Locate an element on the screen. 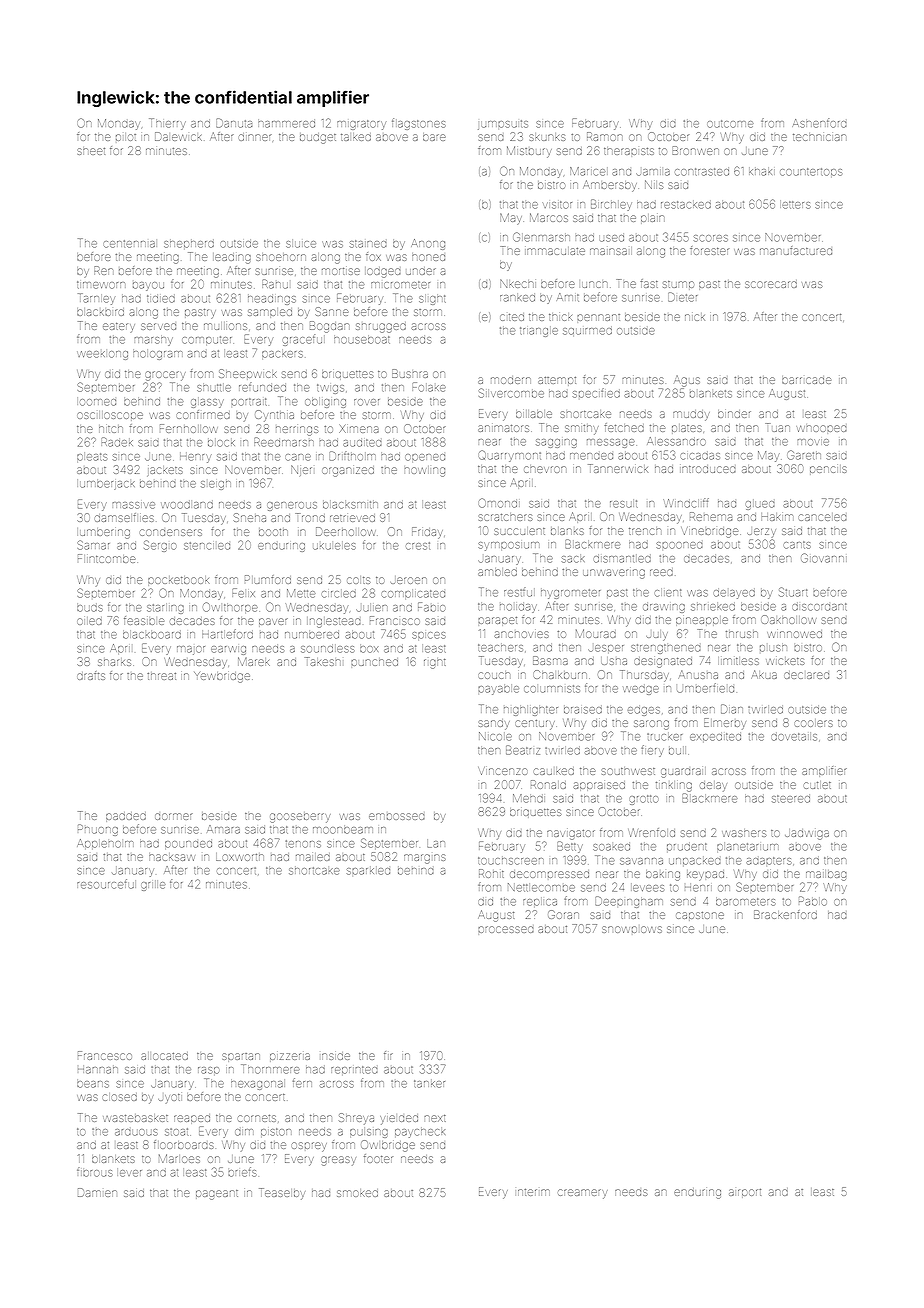  Anong is located at coordinates (428, 244).
